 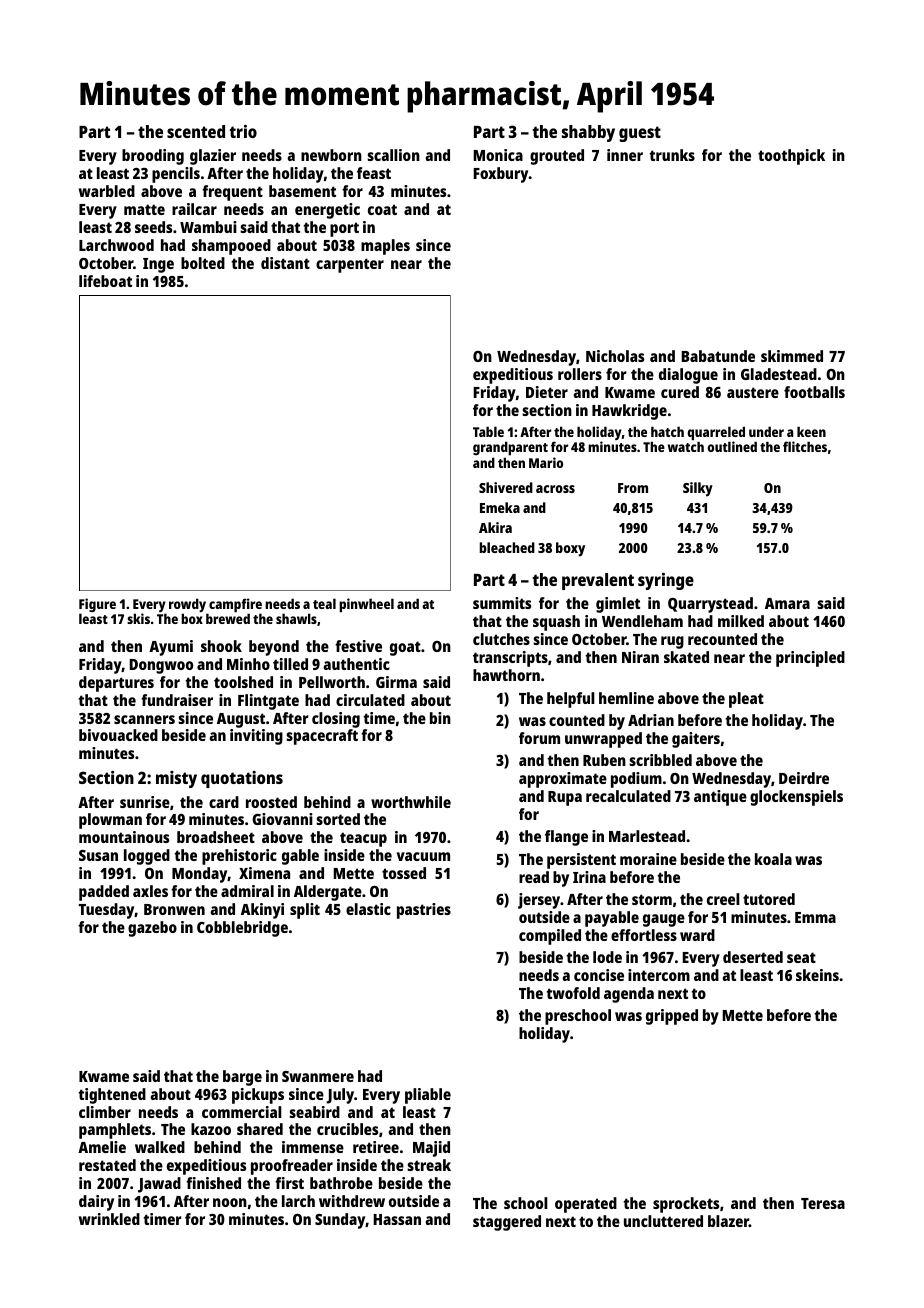 I want to click on bolted, so click(x=203, y=263).
